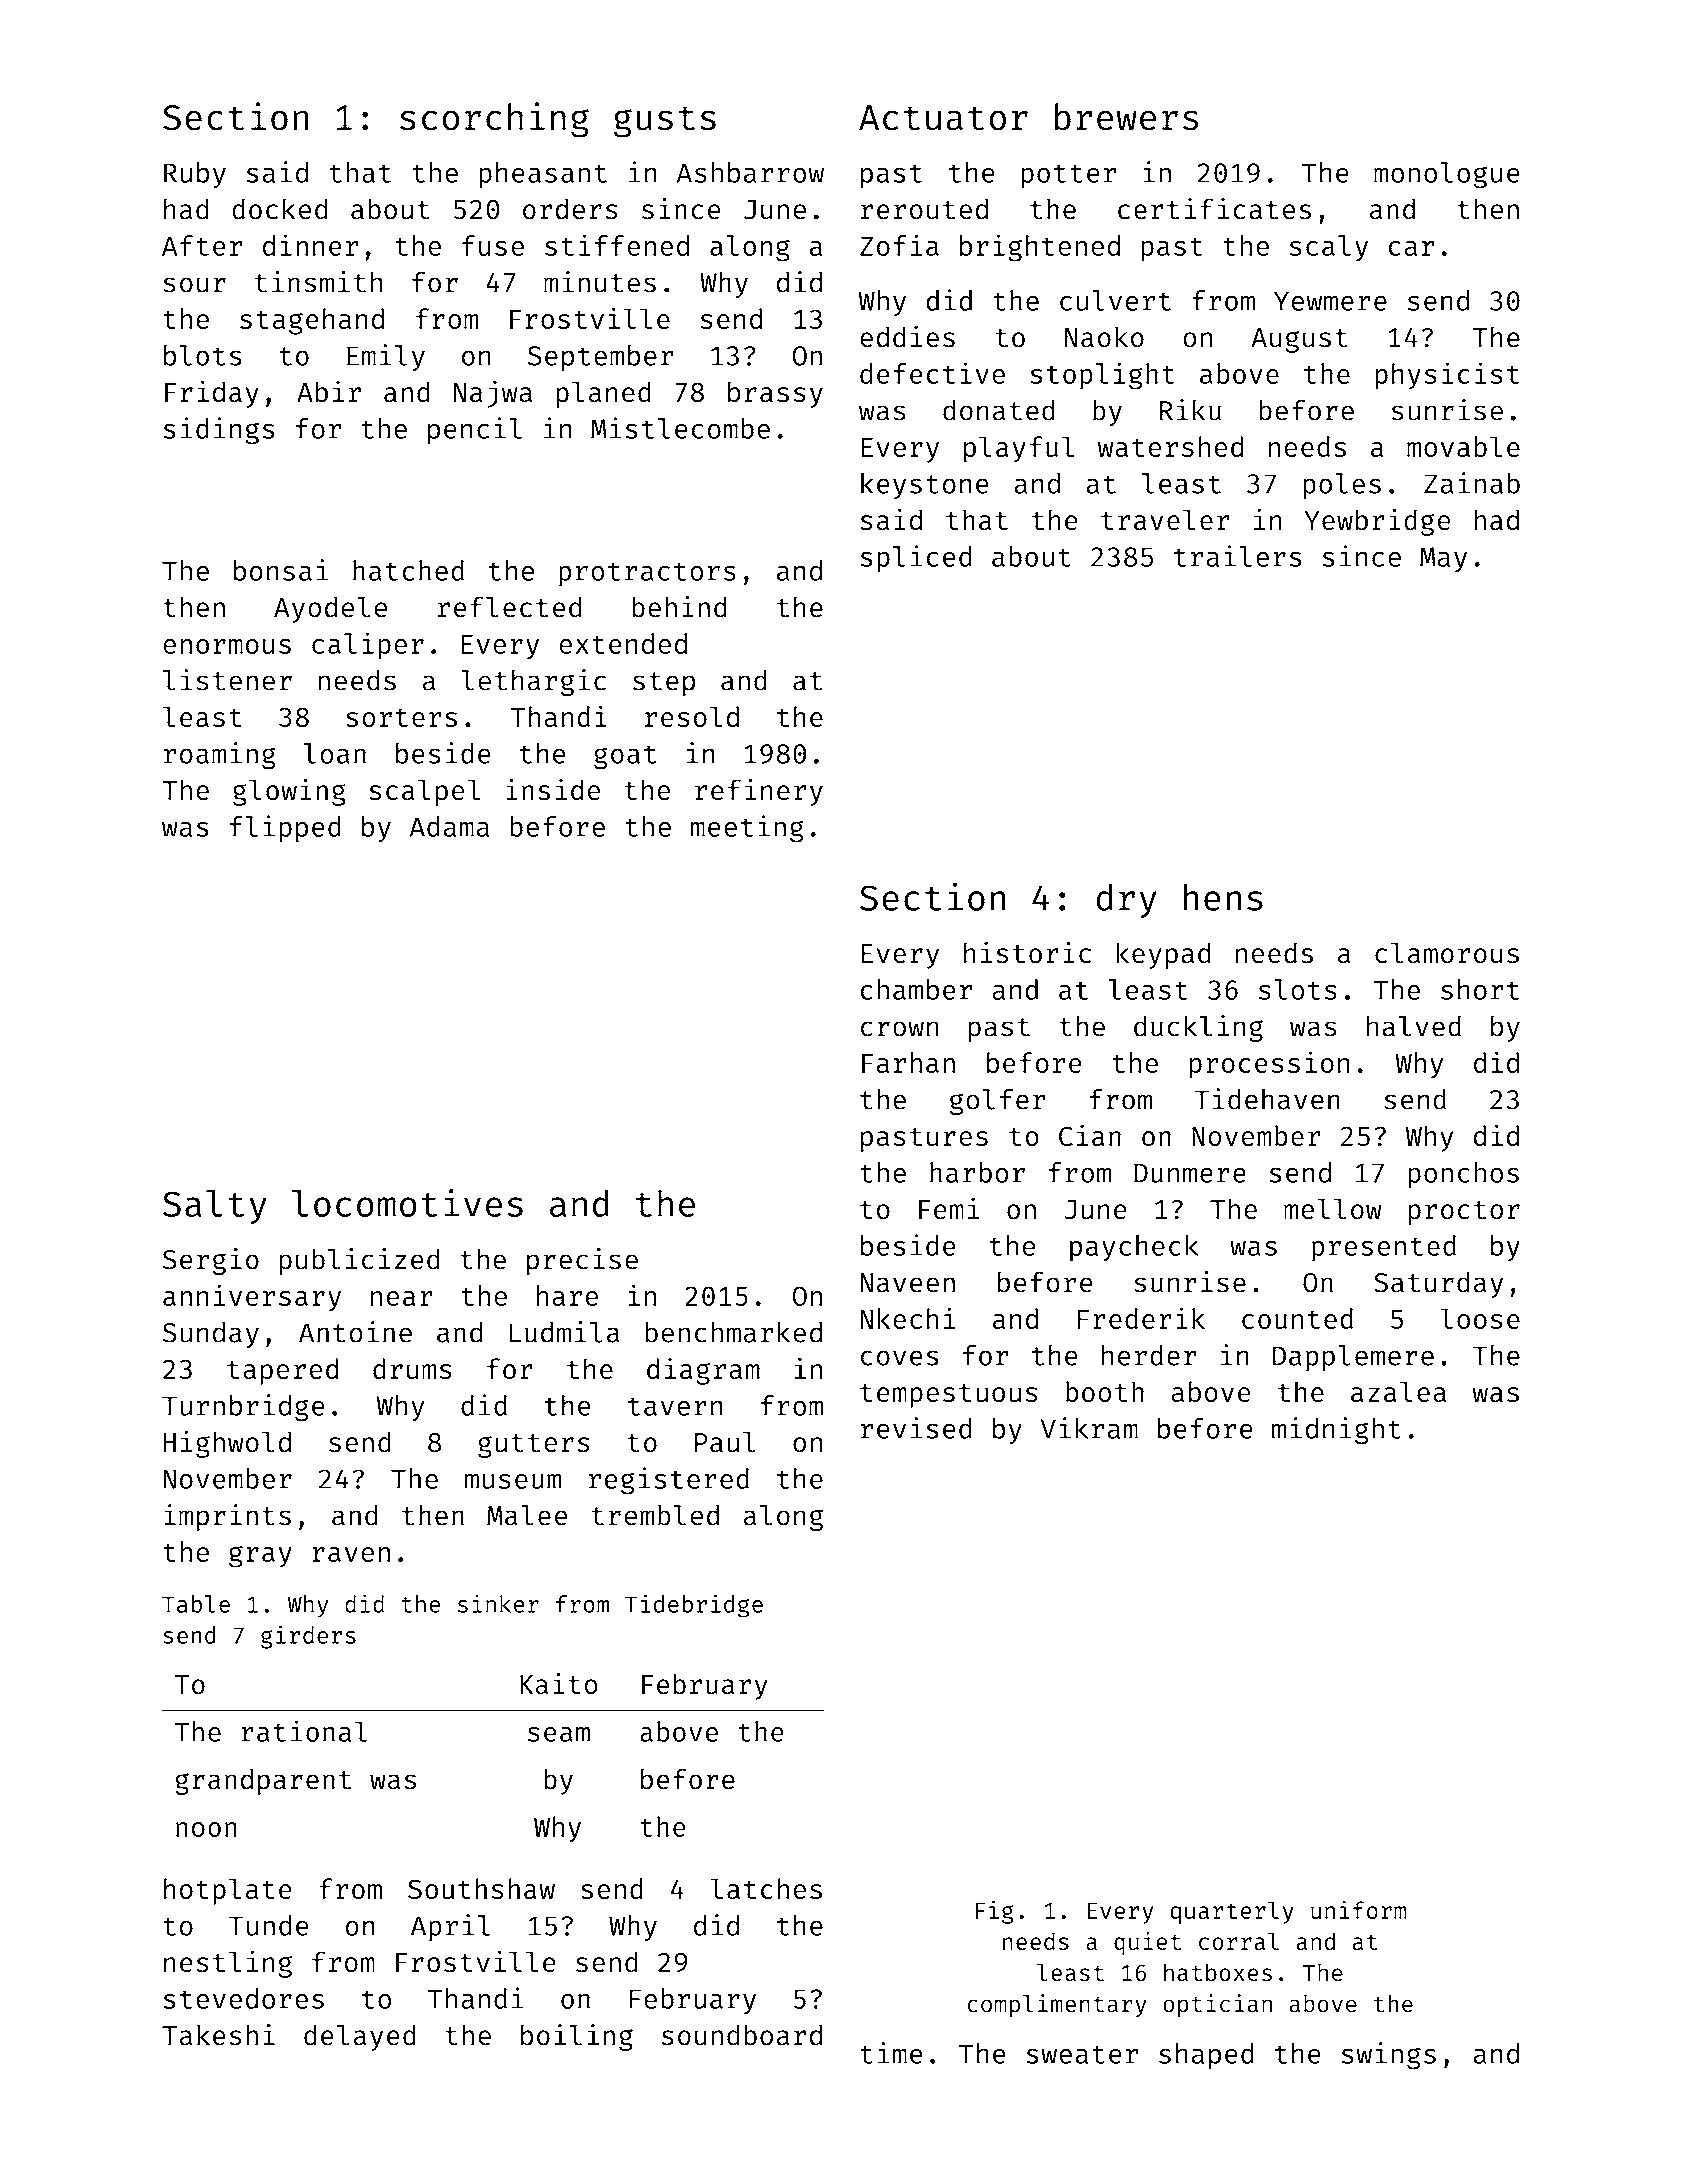 This page has height=2178, width=1683. Describe the element at coordinates (1480, 989) in the page. I see `short` at that location.
